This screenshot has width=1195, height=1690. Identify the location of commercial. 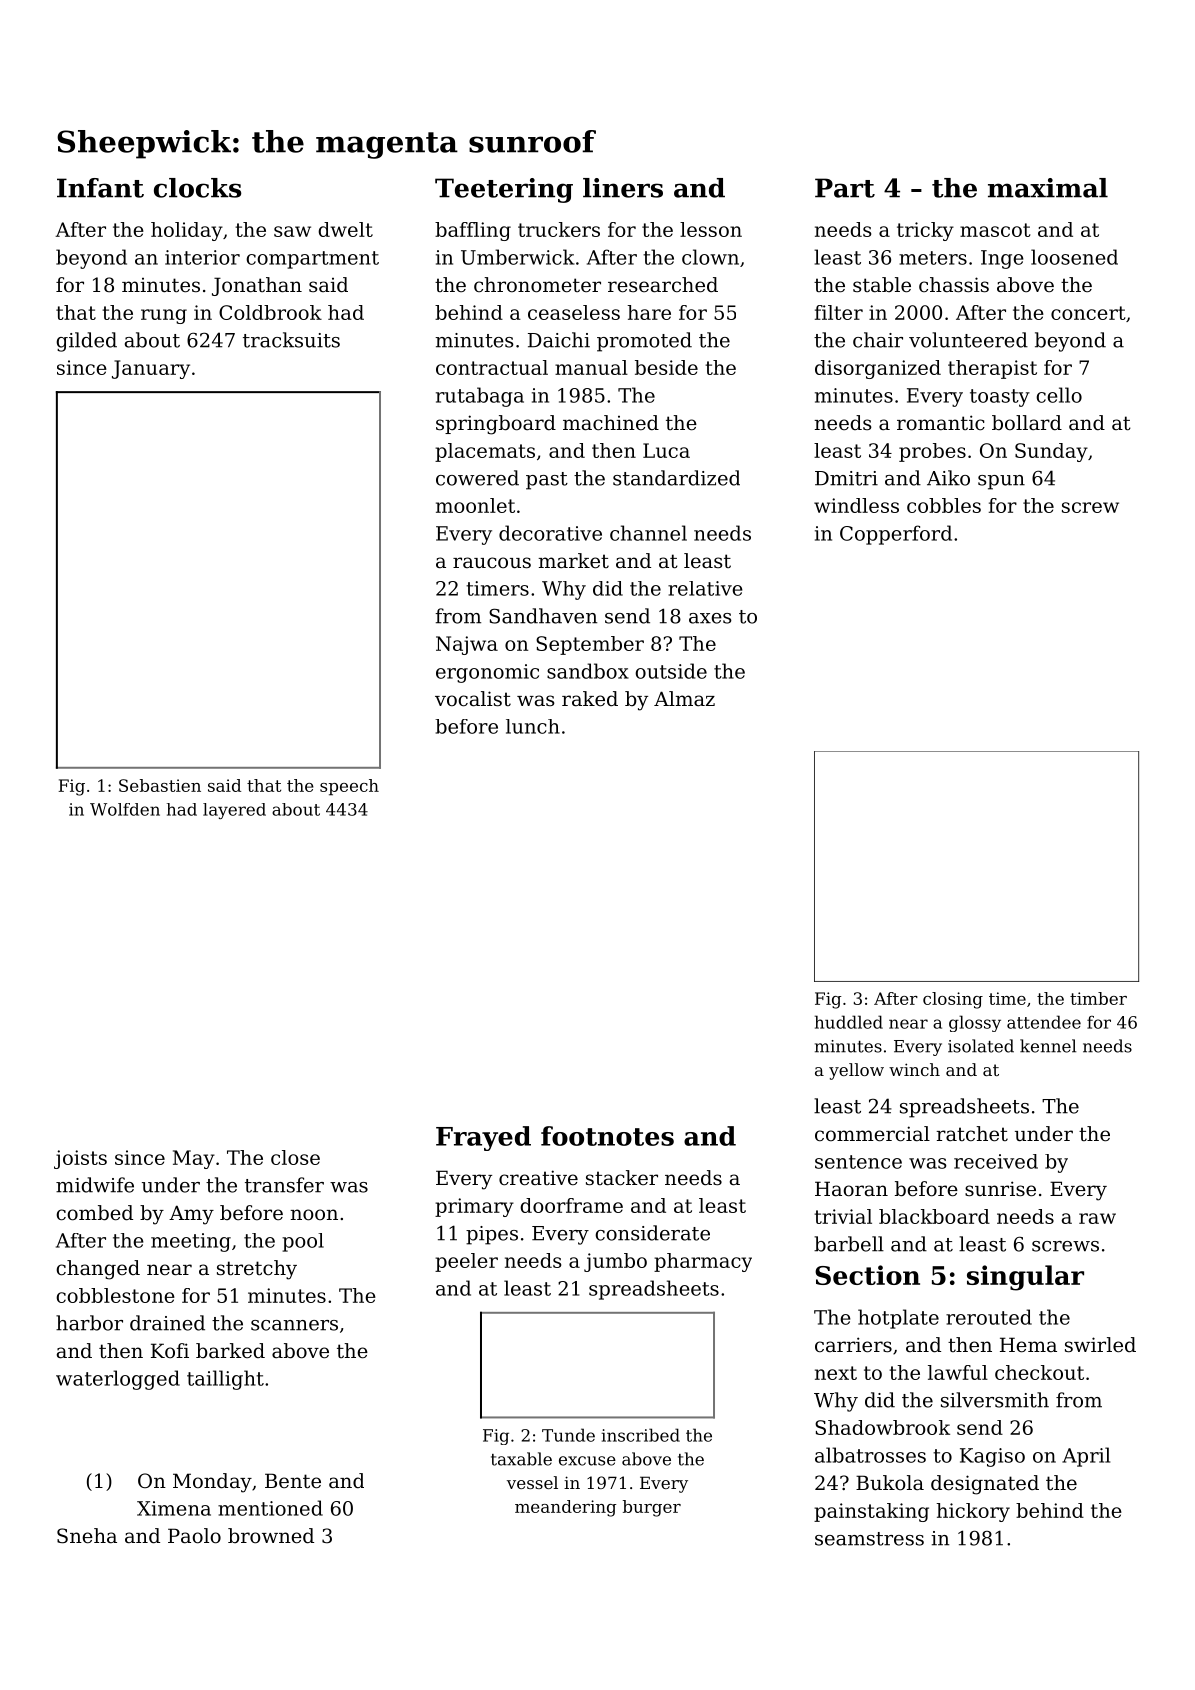
(872, 1134).
